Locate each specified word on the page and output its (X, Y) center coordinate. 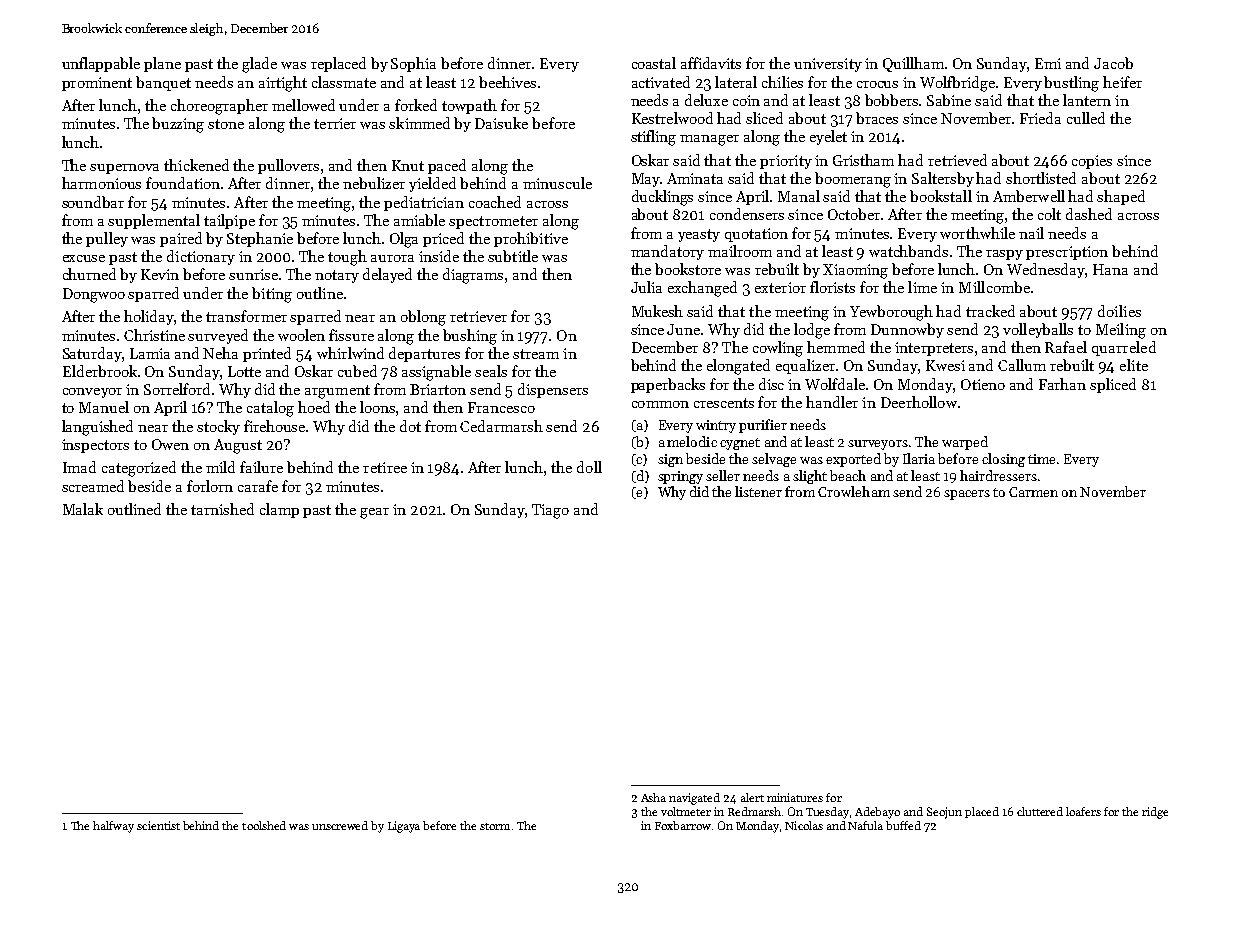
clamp (279, 510)
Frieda (1040, 118)
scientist (158, 825)
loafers (1083, 811)
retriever (478, 316)
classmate (344, 82)
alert (752, 797)
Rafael (1066, 347)
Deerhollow (919, 402)
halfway (113, 827)
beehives (507, 82)
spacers (967, 495)
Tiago (550, 511)
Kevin (160, 274)
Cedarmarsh (501, 426)
